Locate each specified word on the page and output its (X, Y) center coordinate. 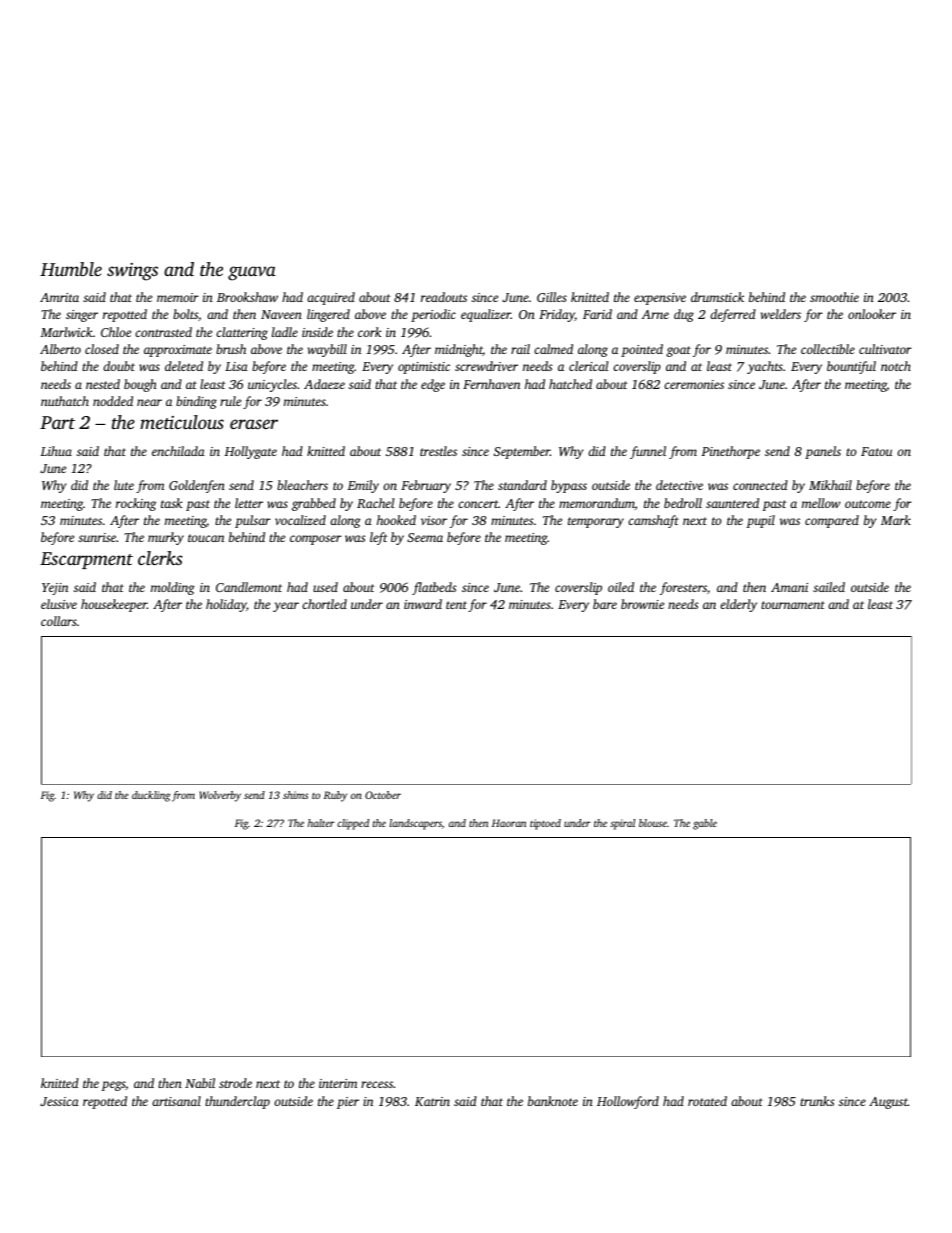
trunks (817, 1101)
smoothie (834, 297)
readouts (444, 297)
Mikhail (830, 485)
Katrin (432, 1101)
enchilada (178, 451)
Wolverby (220, 796)
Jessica (59, 1101)
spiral (622, 824)
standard (522, 485)
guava (252, 273)
